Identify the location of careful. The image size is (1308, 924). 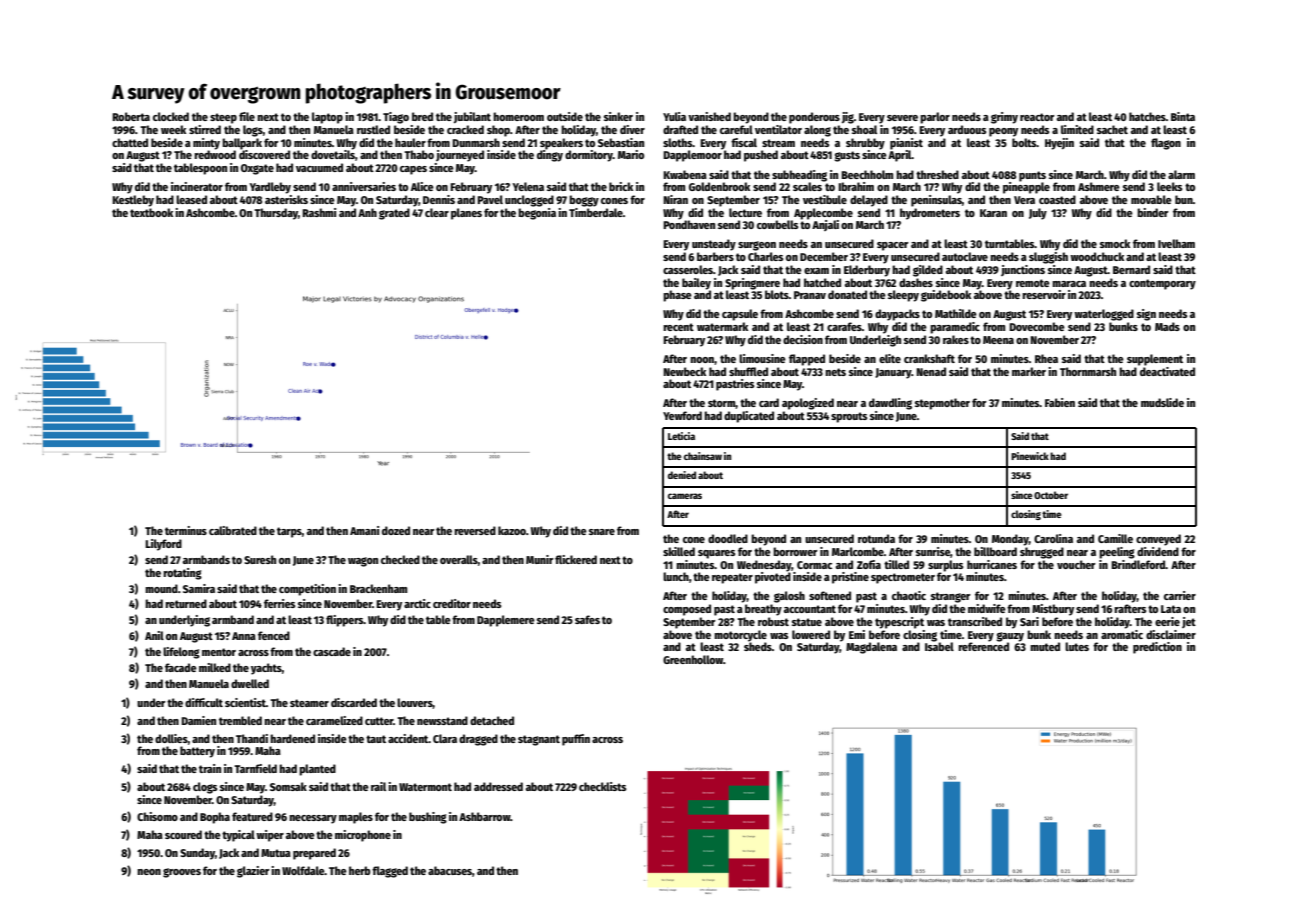
(736, 129).
